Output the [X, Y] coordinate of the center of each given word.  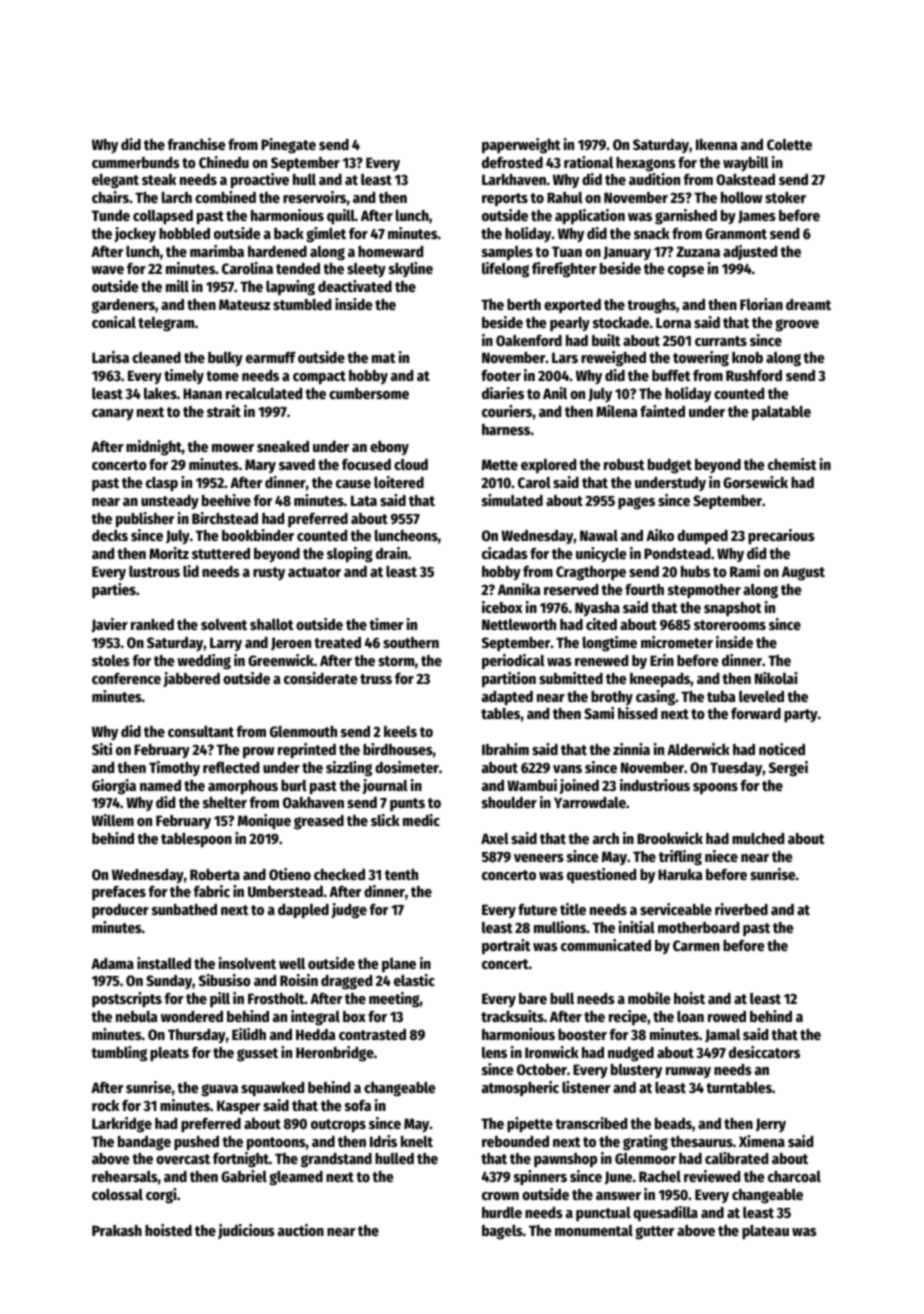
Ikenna [716, 144]
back [289, 233]
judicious [246, 1231]
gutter [655, 1233]
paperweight [521, 146]
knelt [417, 1141]
